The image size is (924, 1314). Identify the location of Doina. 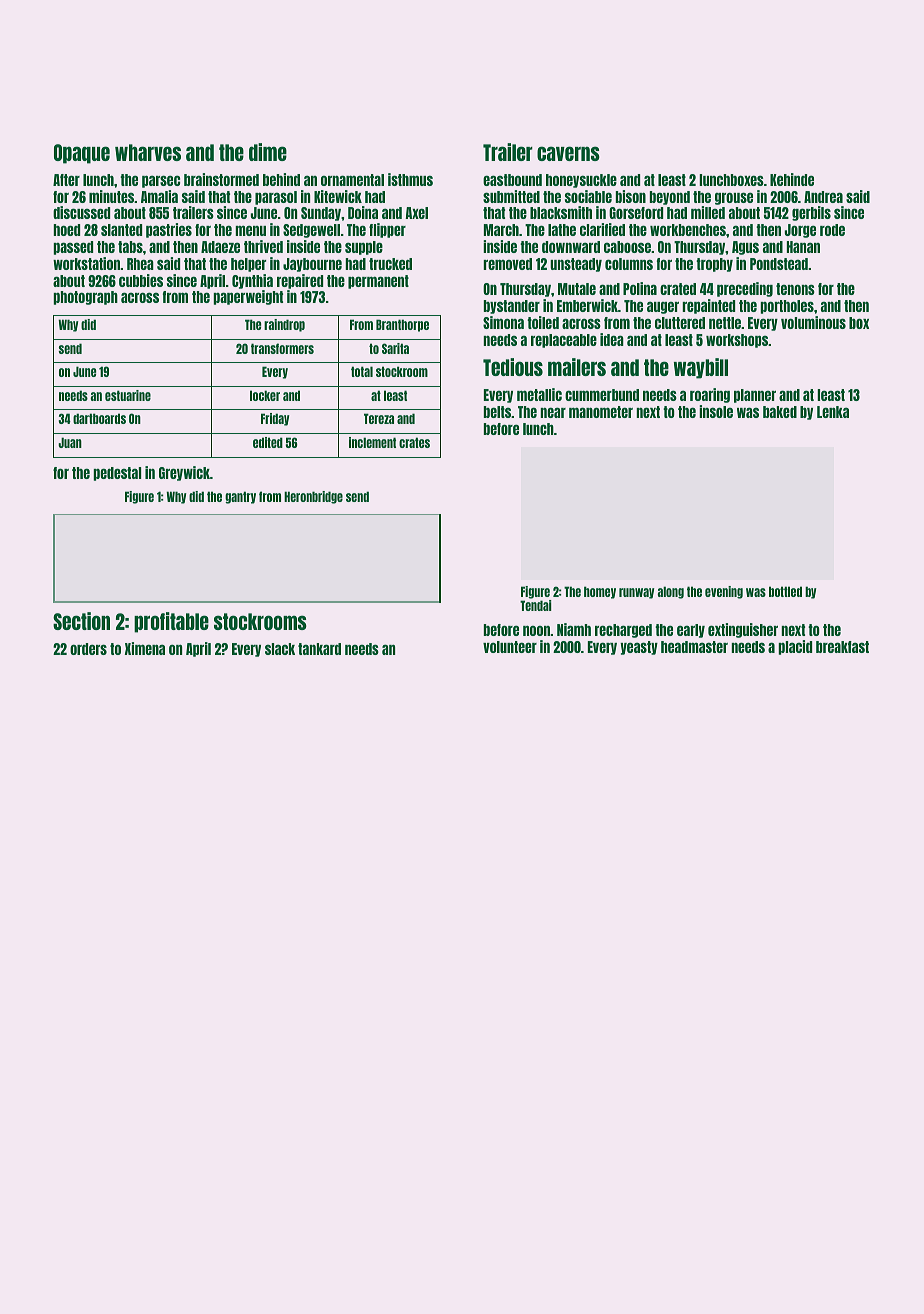
(363, 212).
